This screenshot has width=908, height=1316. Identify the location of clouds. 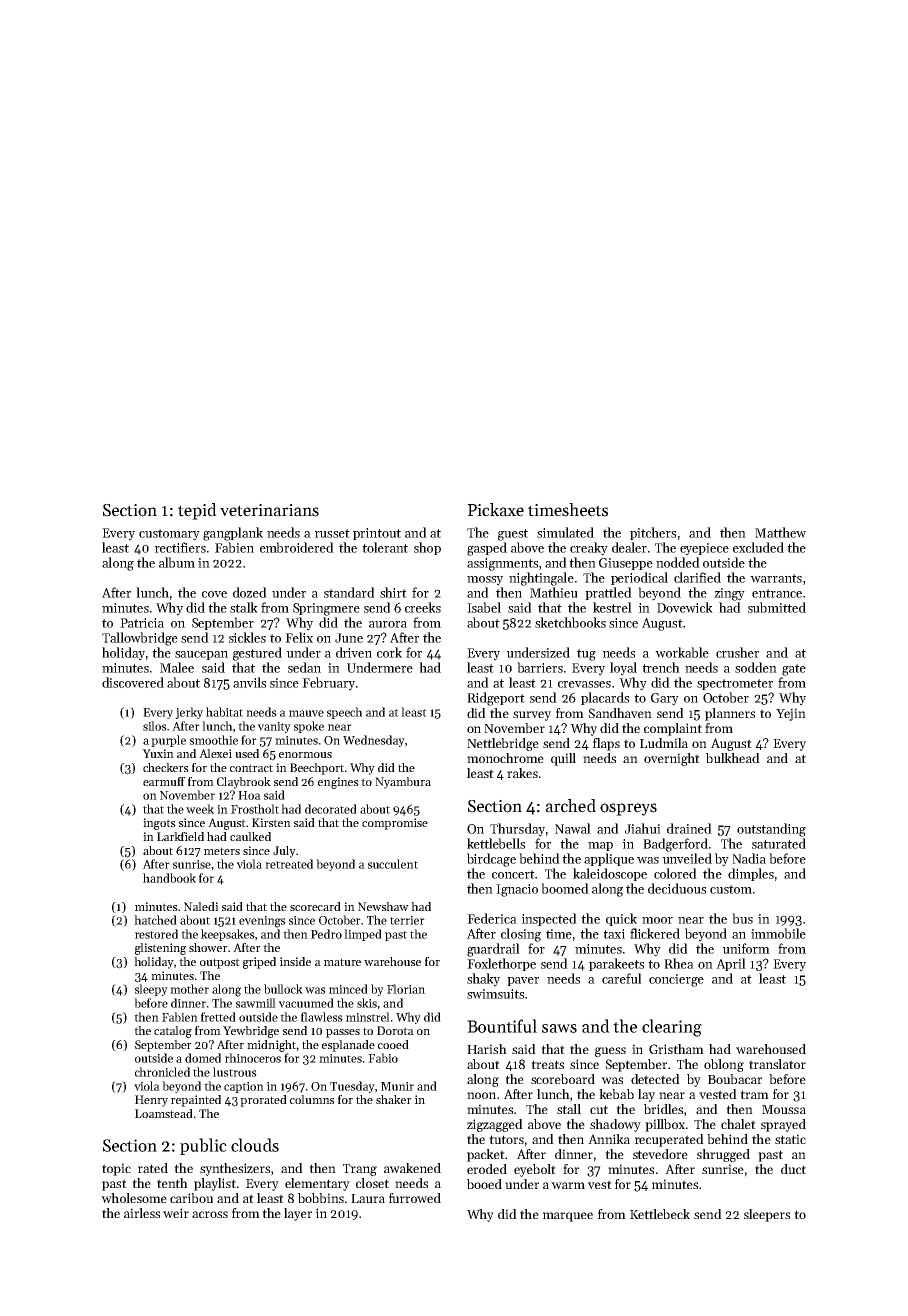
(255, 1145).
